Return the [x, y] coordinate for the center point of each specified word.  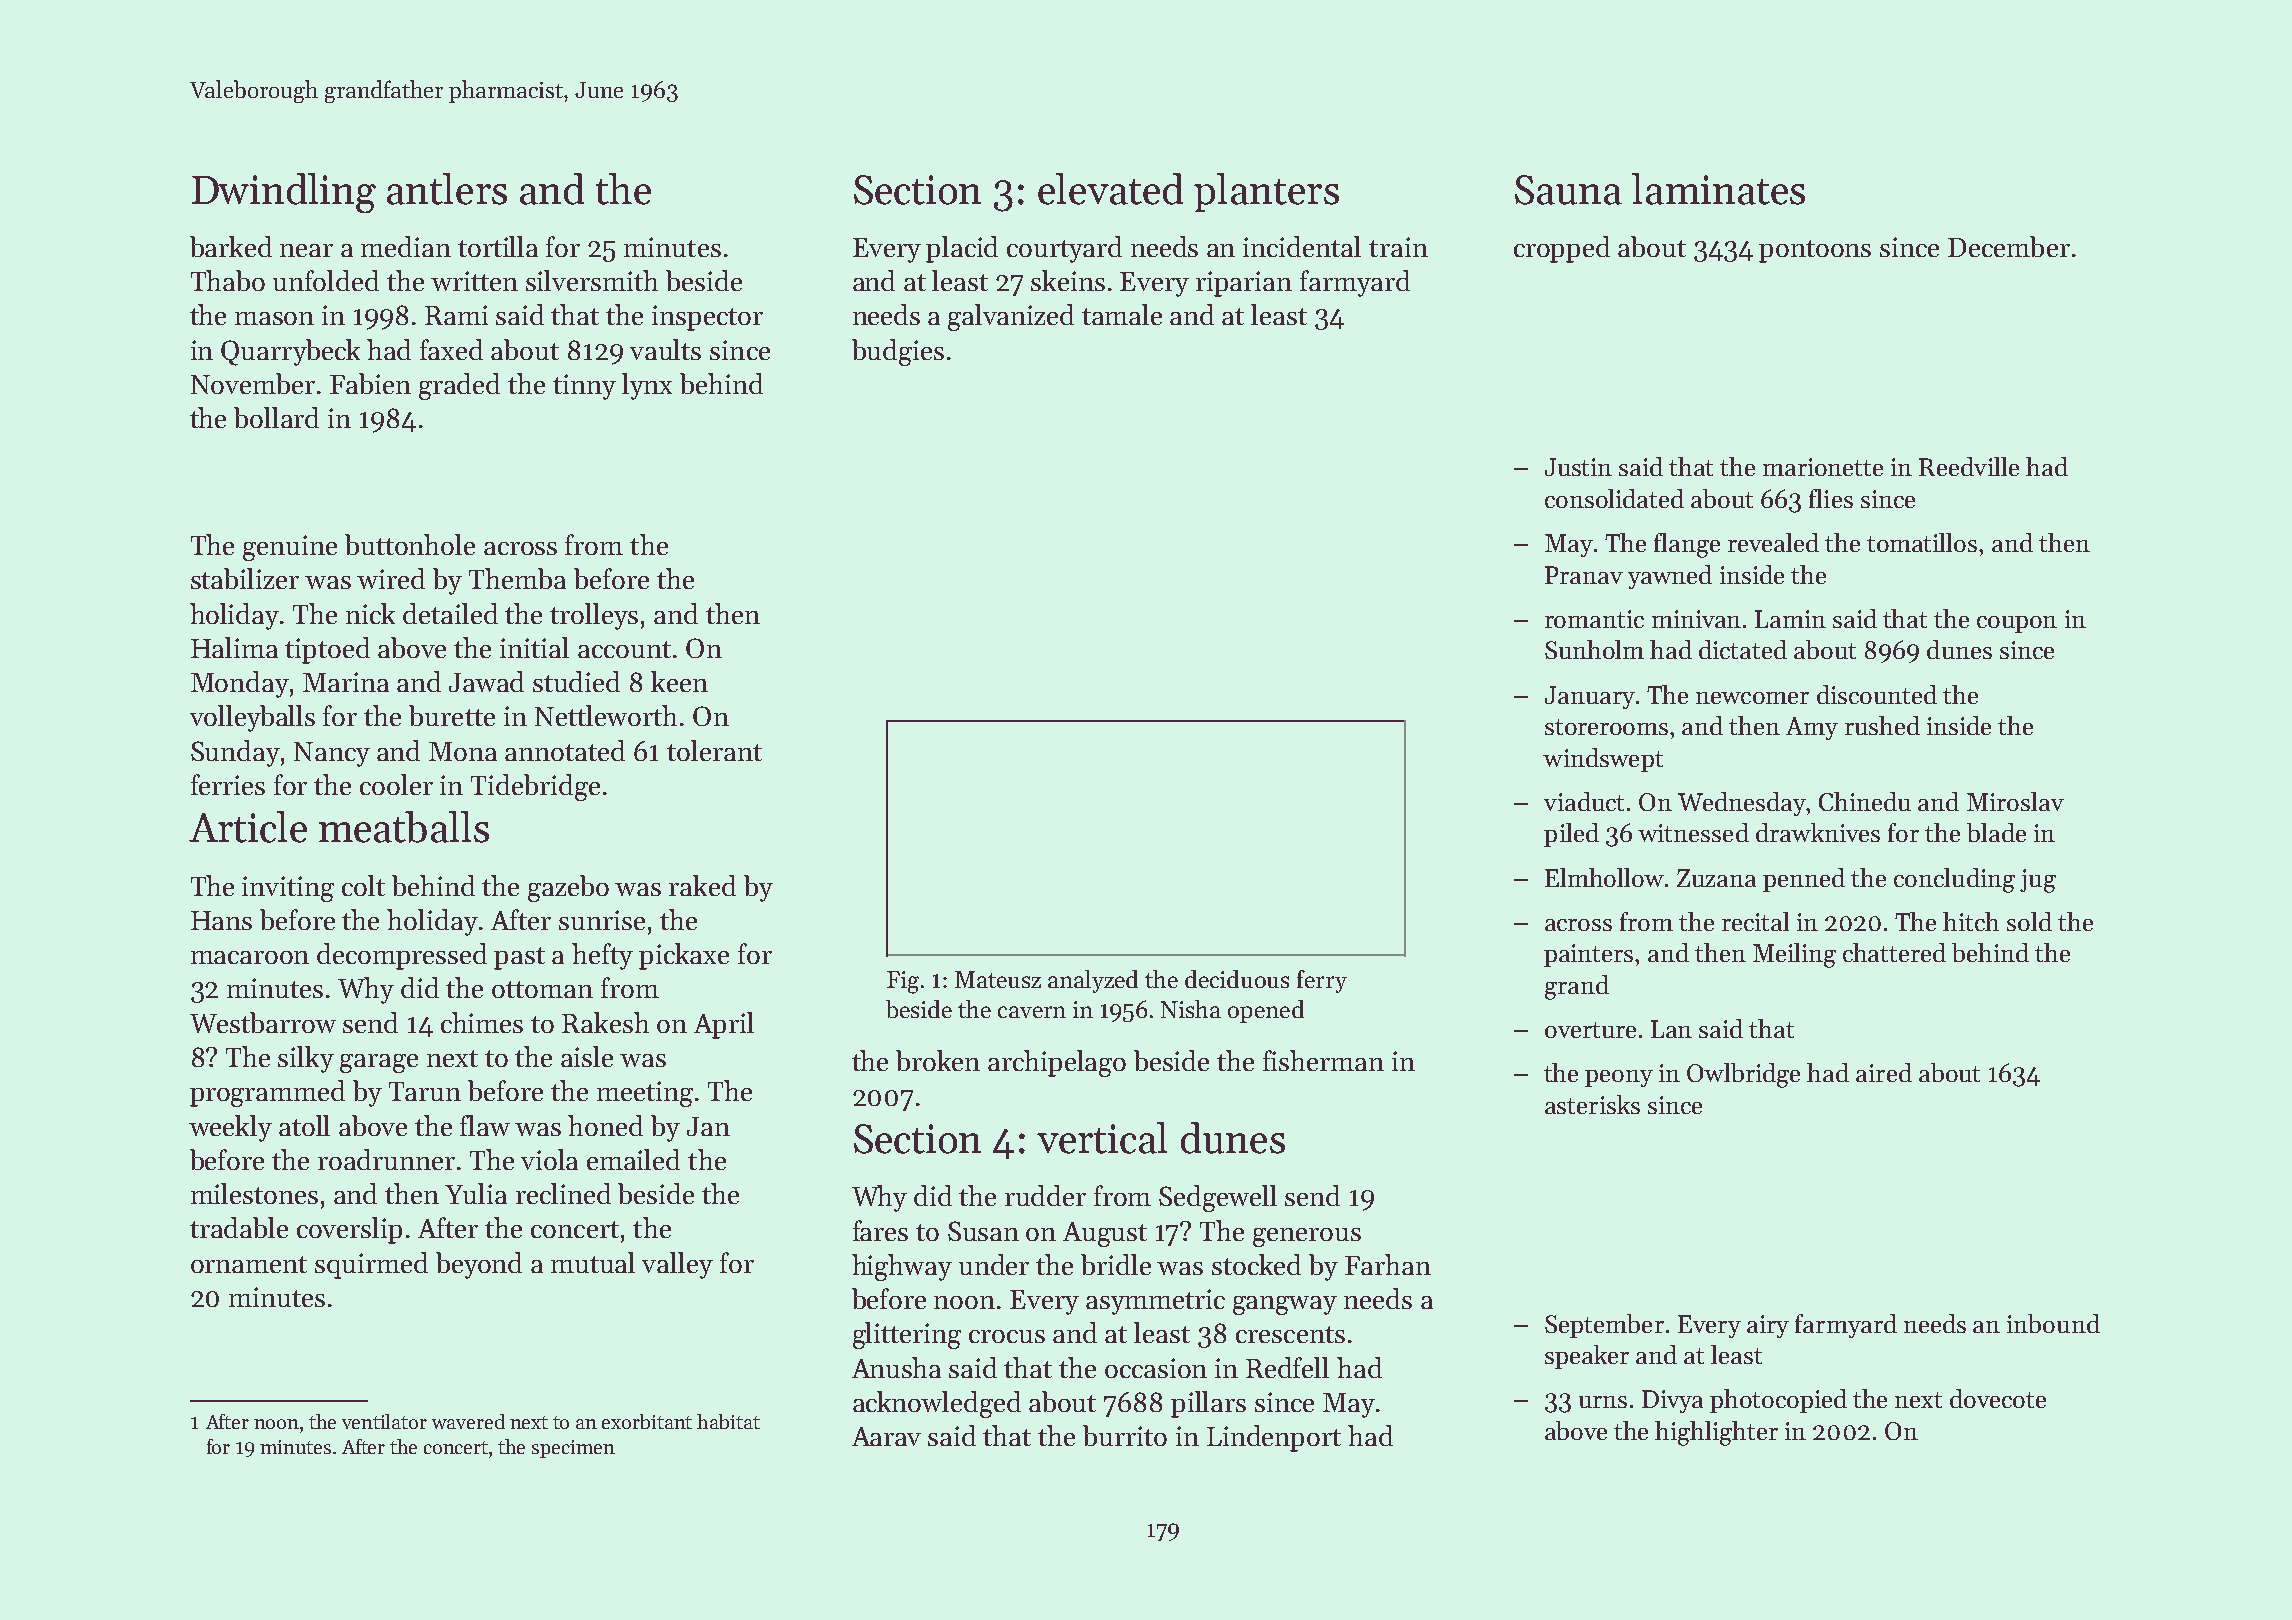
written [474, 281]
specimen [573, 1449]
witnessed [1693, 832]
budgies [898, 352]
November [253, 383]
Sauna [1568, 190]
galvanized [1011, 317]
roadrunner [386, 1159]
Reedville [1969, 466]
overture [1590, 1030]
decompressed [402, 956]
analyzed [1093, 981]
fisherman [1323, 1060]
